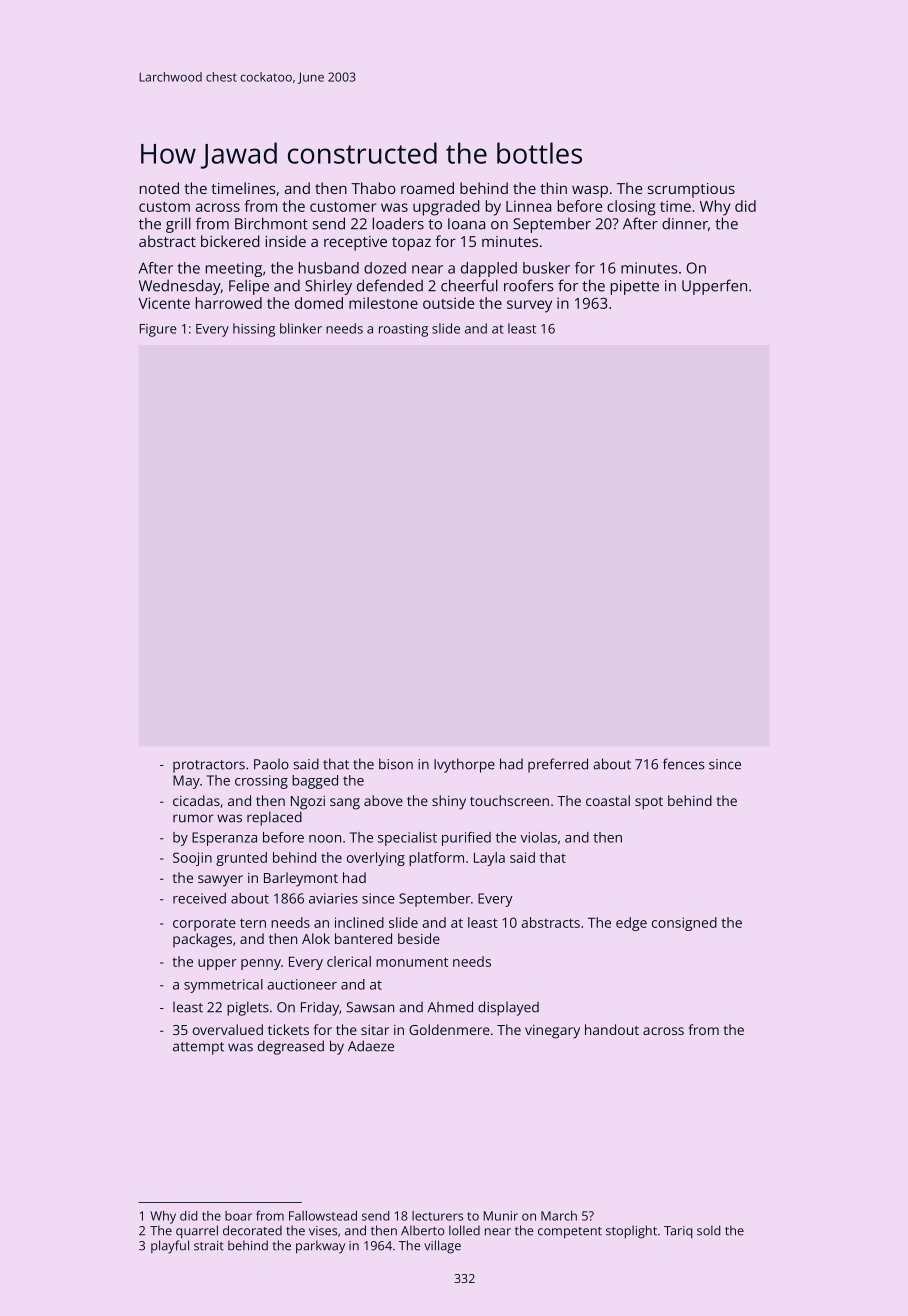 The image size is (908, 1316). What do you see at coordinates (529, 306) in the page?
I see `survey` at bounding box center [529, 306].
